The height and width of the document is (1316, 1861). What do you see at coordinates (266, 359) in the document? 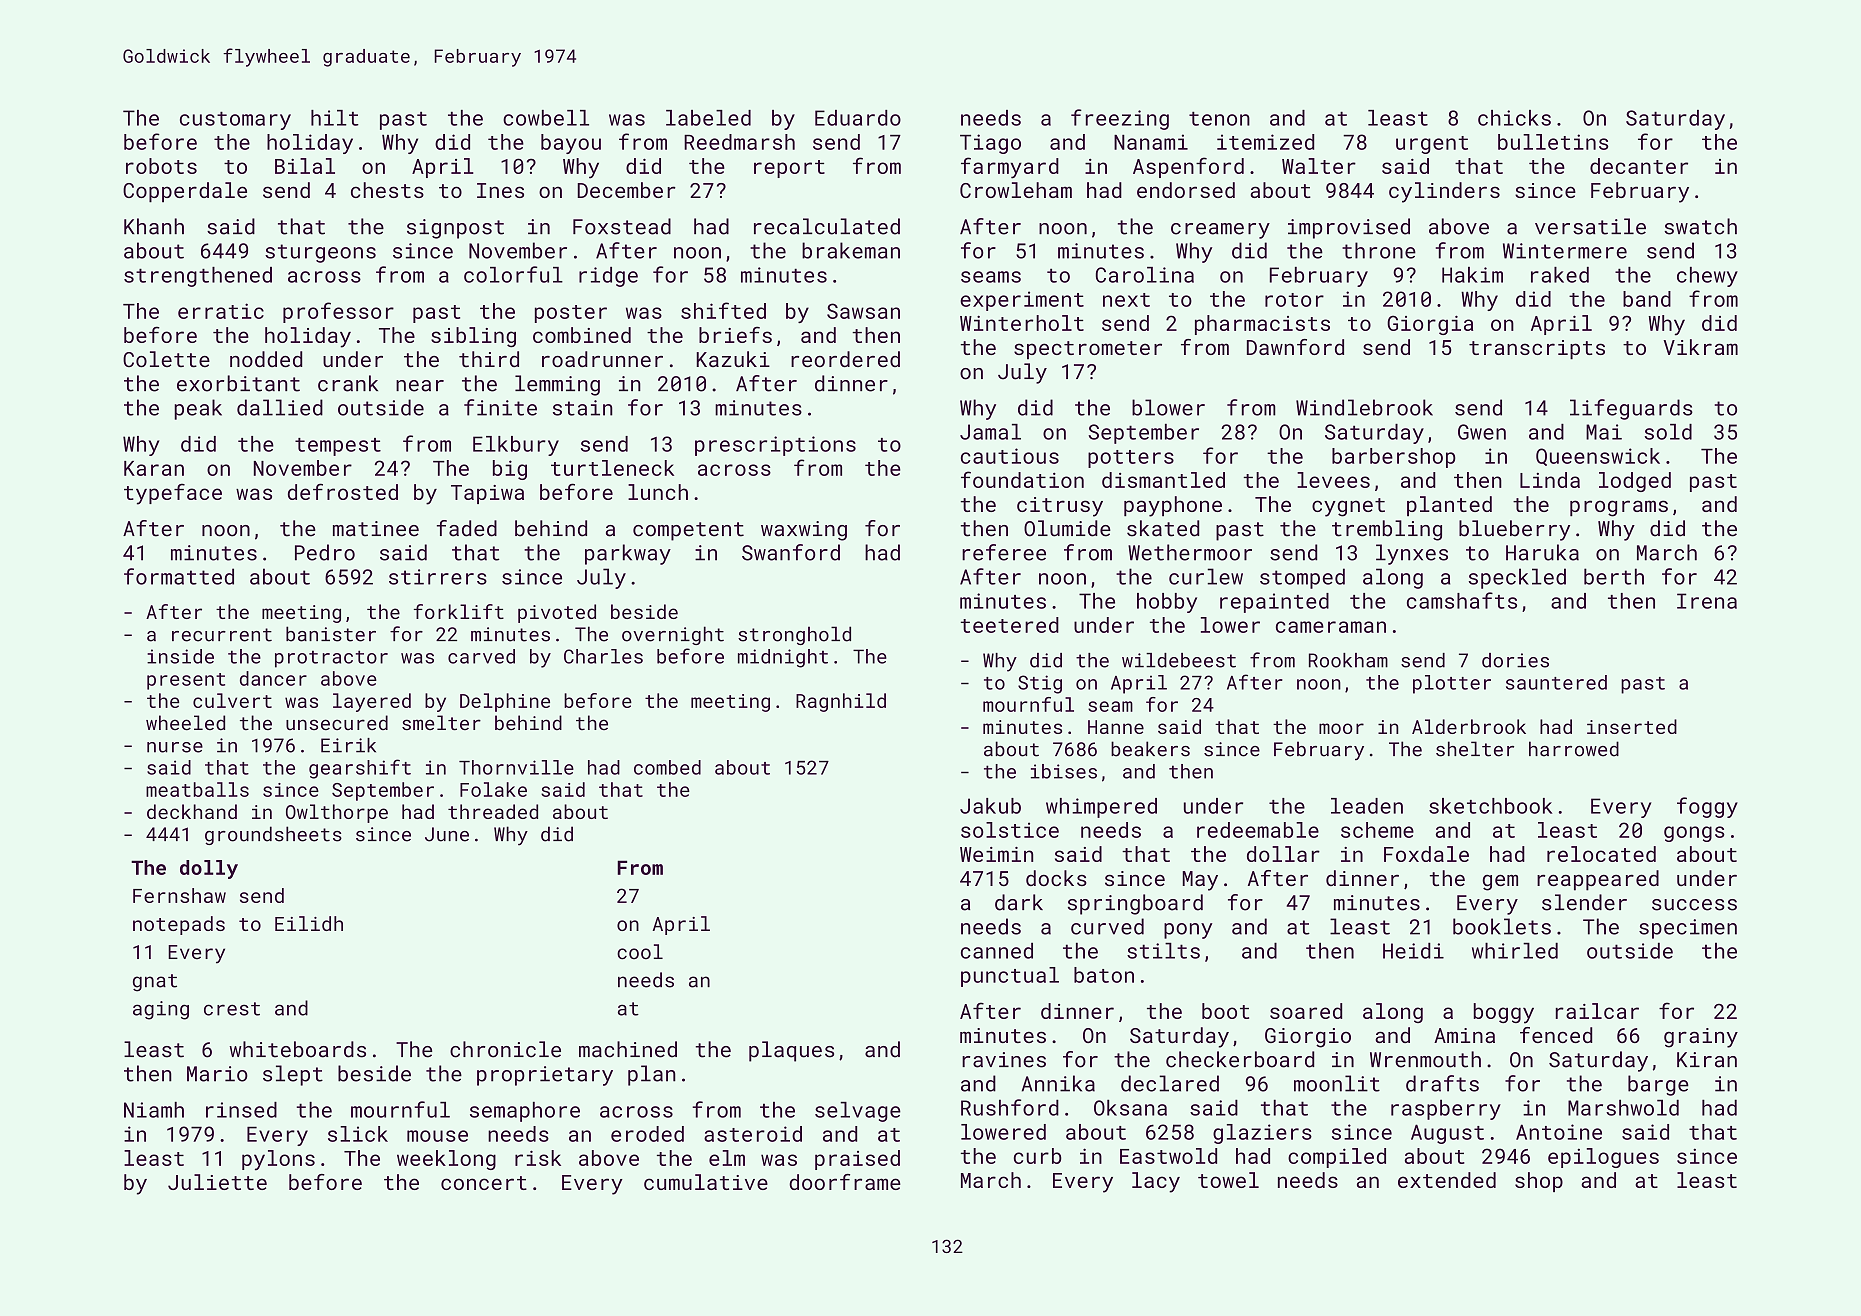
I see `nodded` at bounding box center [266, 359].
